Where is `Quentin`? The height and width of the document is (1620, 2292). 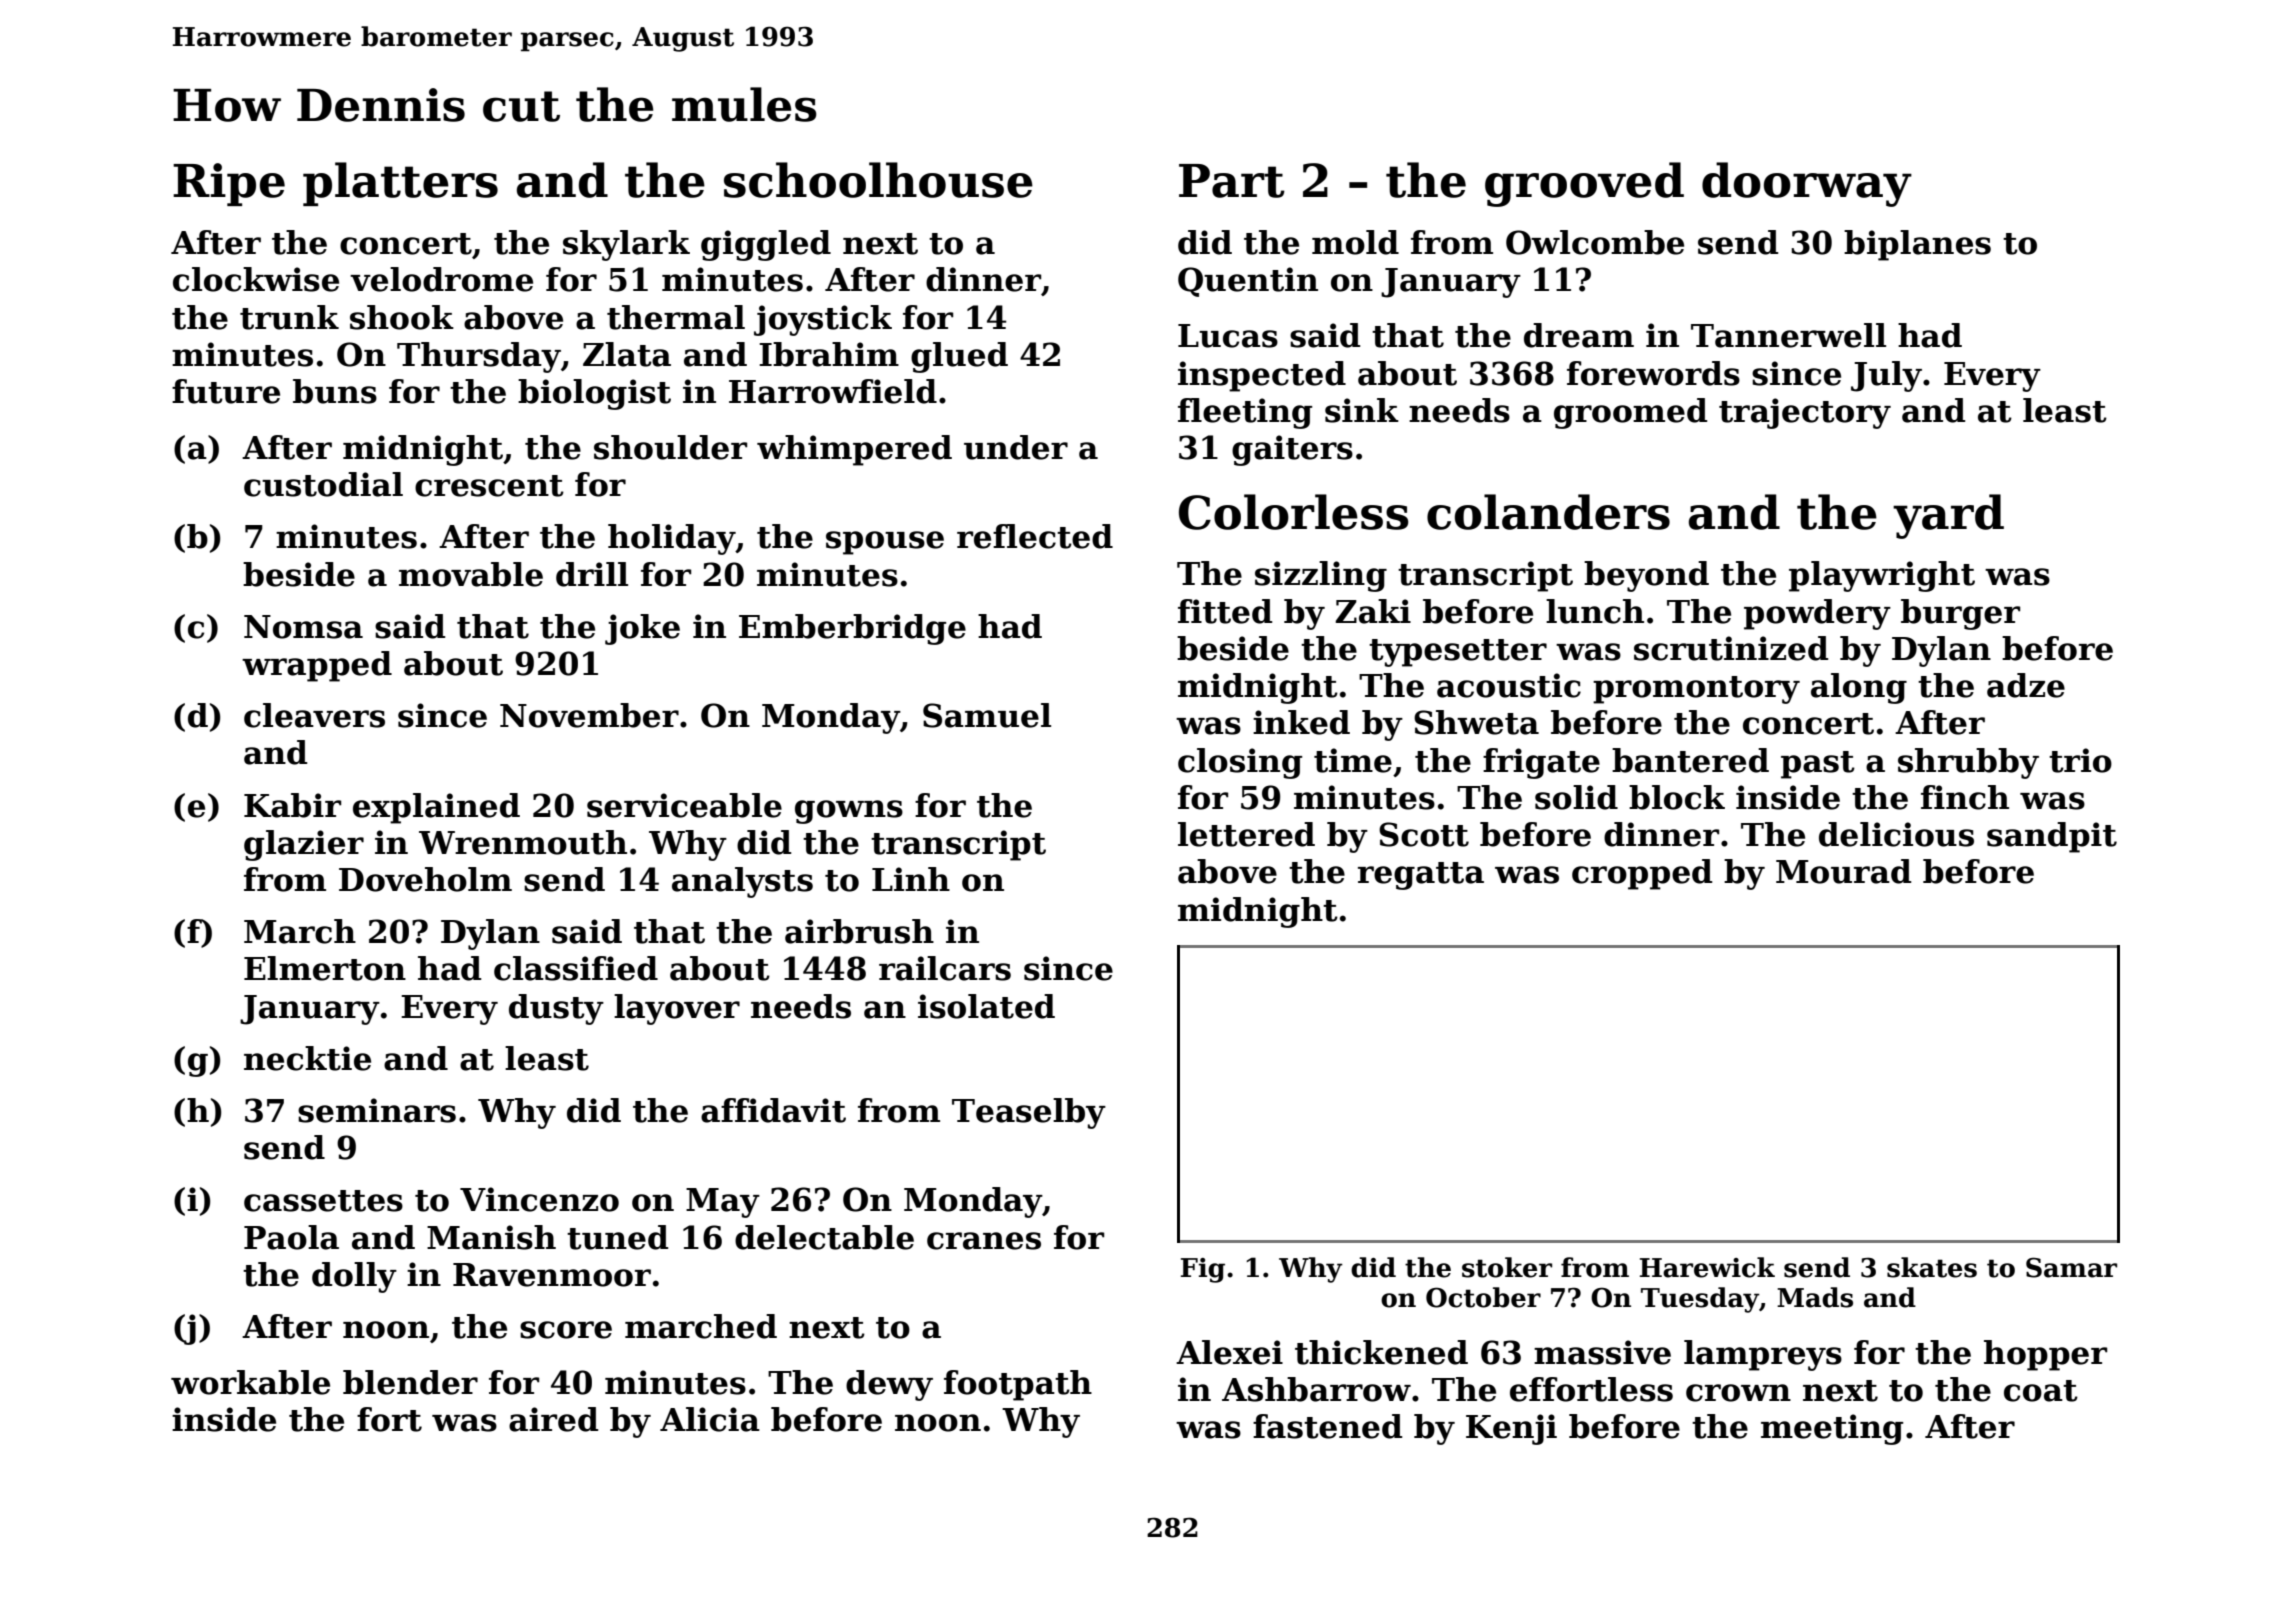
Quentin is located at coordinates (1248, 282).
